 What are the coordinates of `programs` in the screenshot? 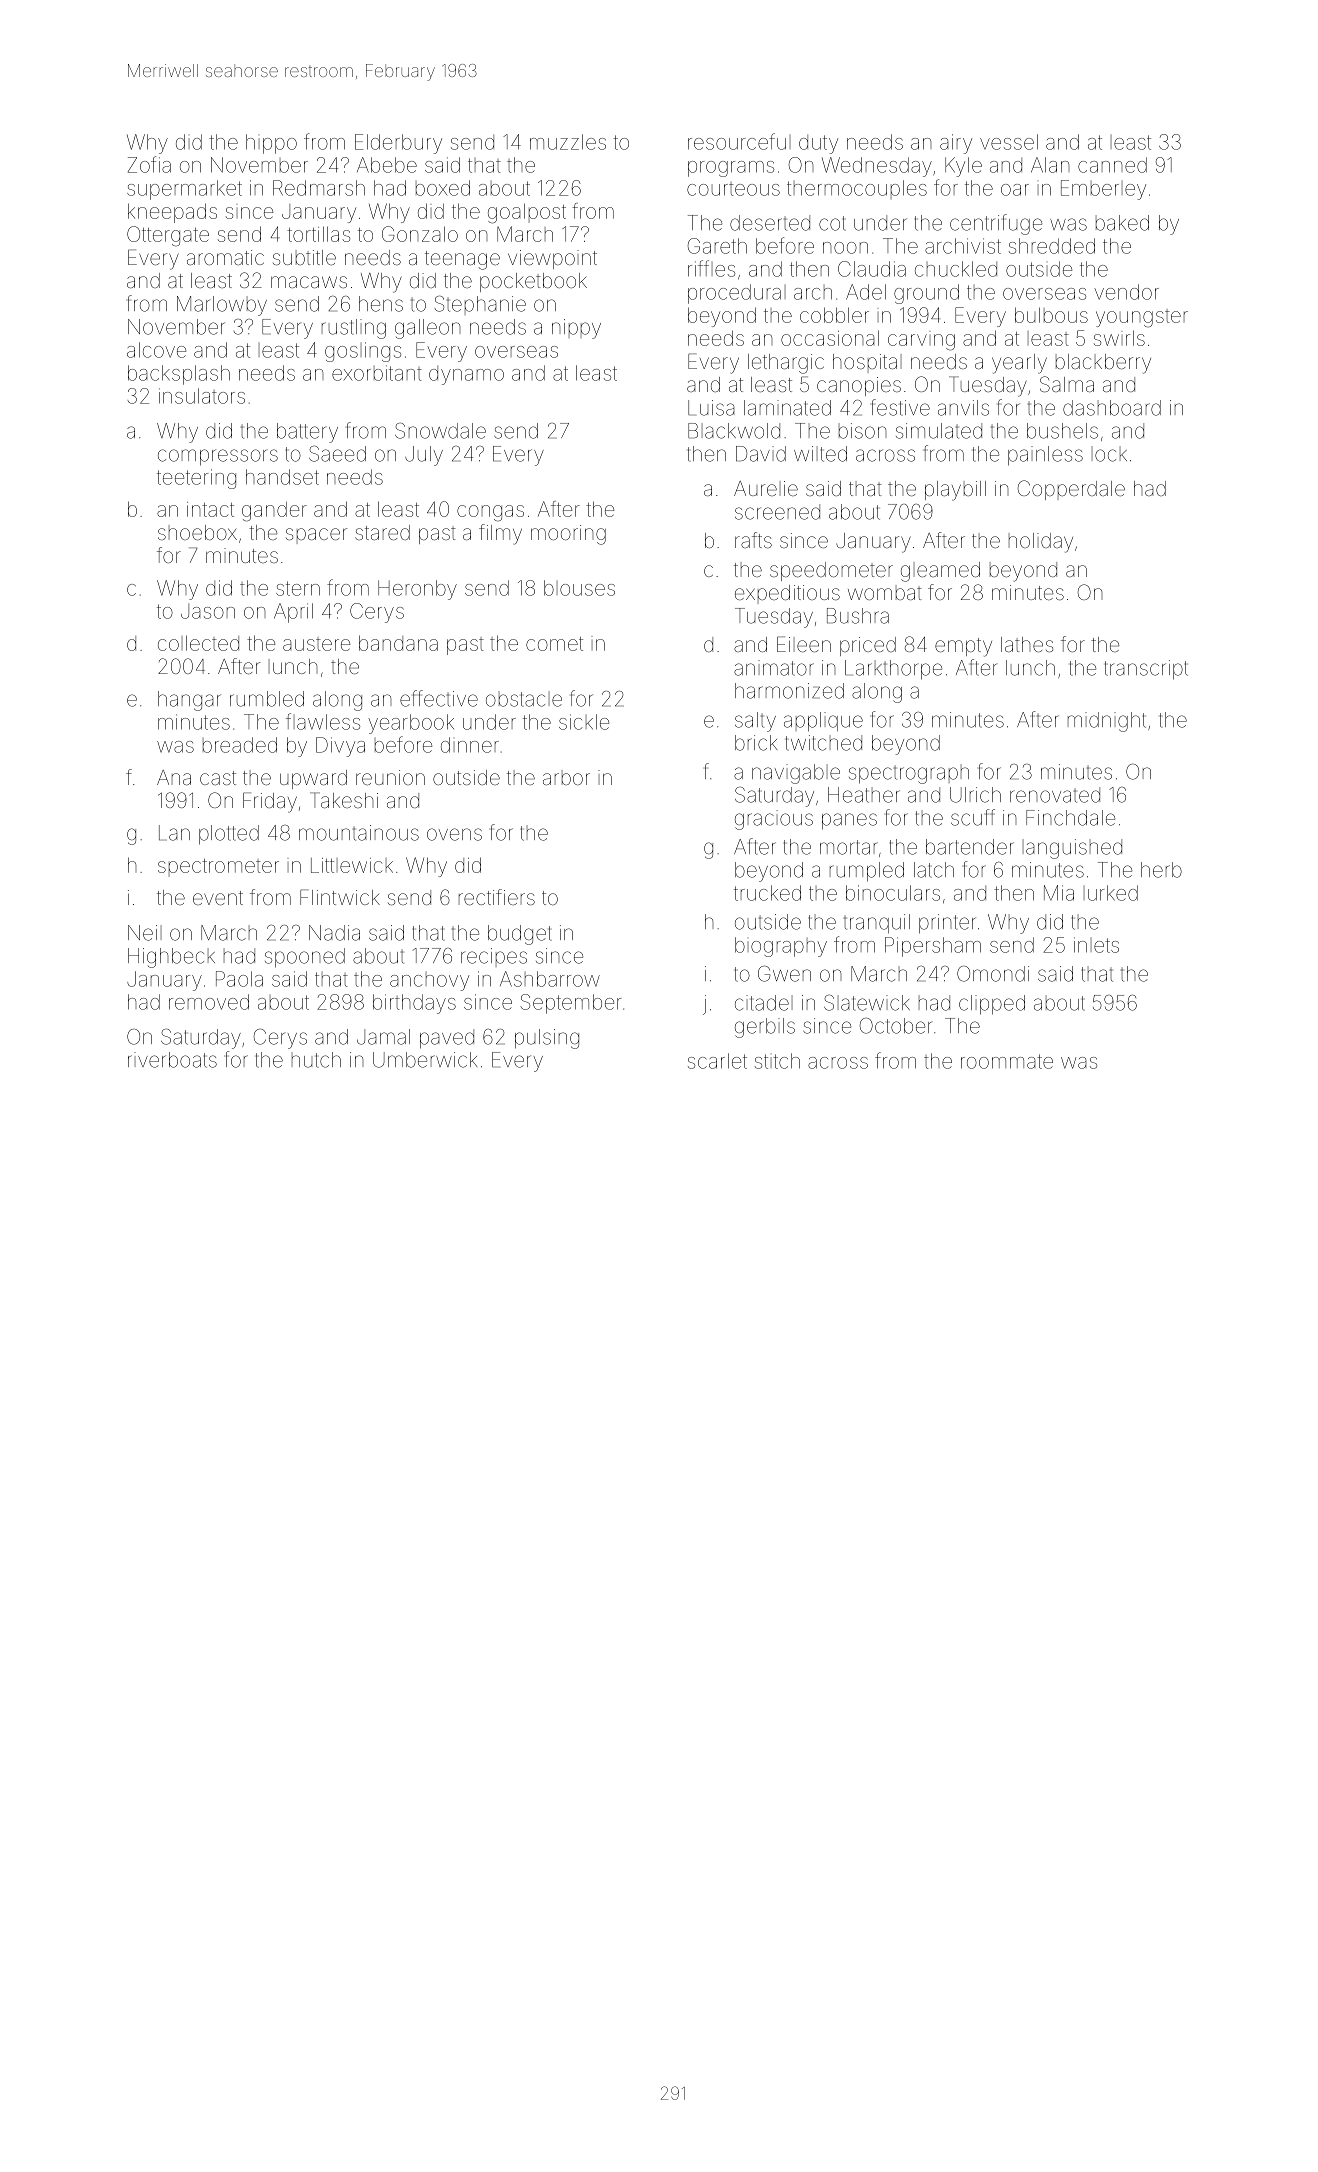 It's located at (731, 169).
